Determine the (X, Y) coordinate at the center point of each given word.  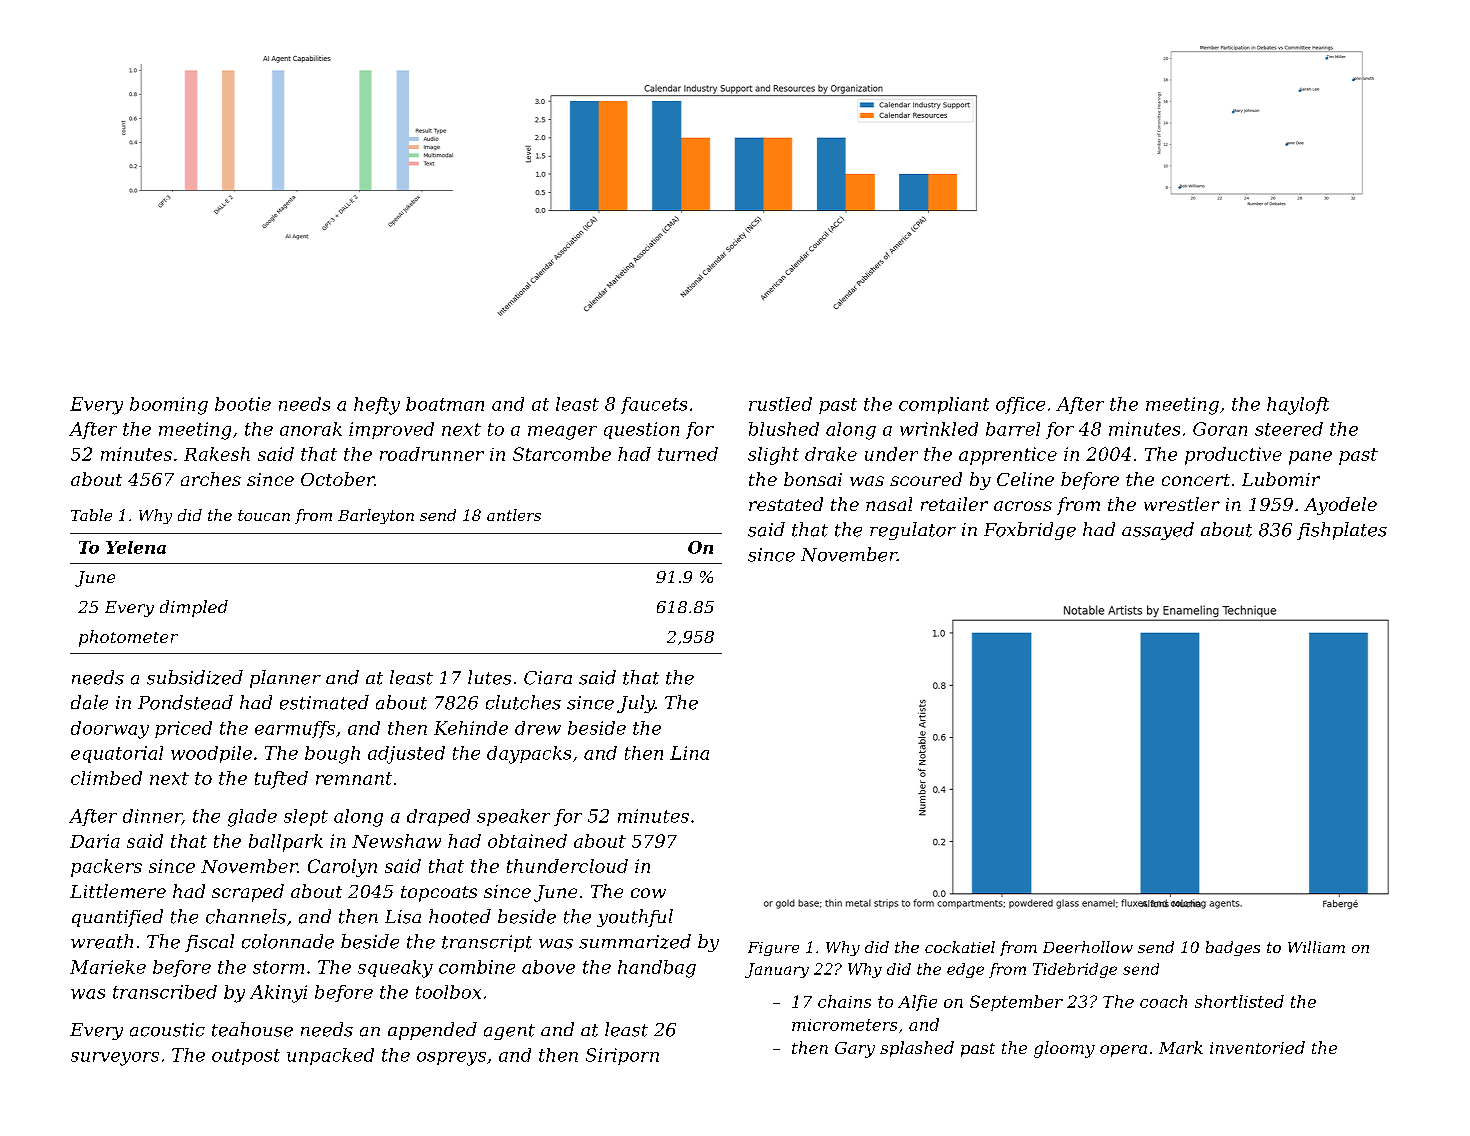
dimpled (194, 608)
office (1020, 405)
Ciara (548, 678)
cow (648, 893)
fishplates (1342, 531)
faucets (654, 405)
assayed (1158, 531)
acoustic (167, 1030)
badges (1233, 948)
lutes (489, 677)
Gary (855, 1050)
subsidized (195, 677)
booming (169, 406)
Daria (95, 841)
